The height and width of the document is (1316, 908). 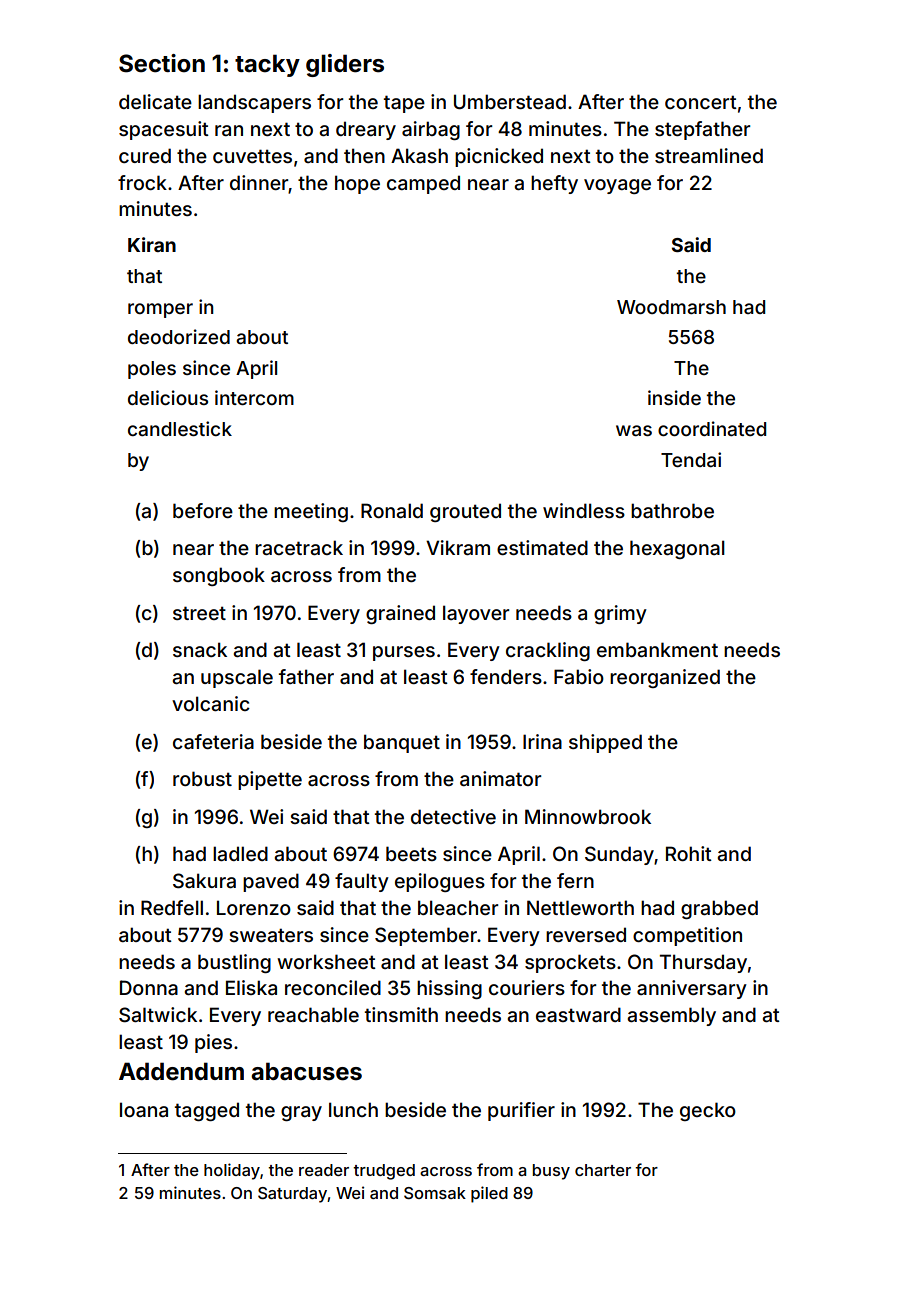 What do you see at coordinates (142, 182) in the document?
I see `frock` at bounding box center [142, 182].
